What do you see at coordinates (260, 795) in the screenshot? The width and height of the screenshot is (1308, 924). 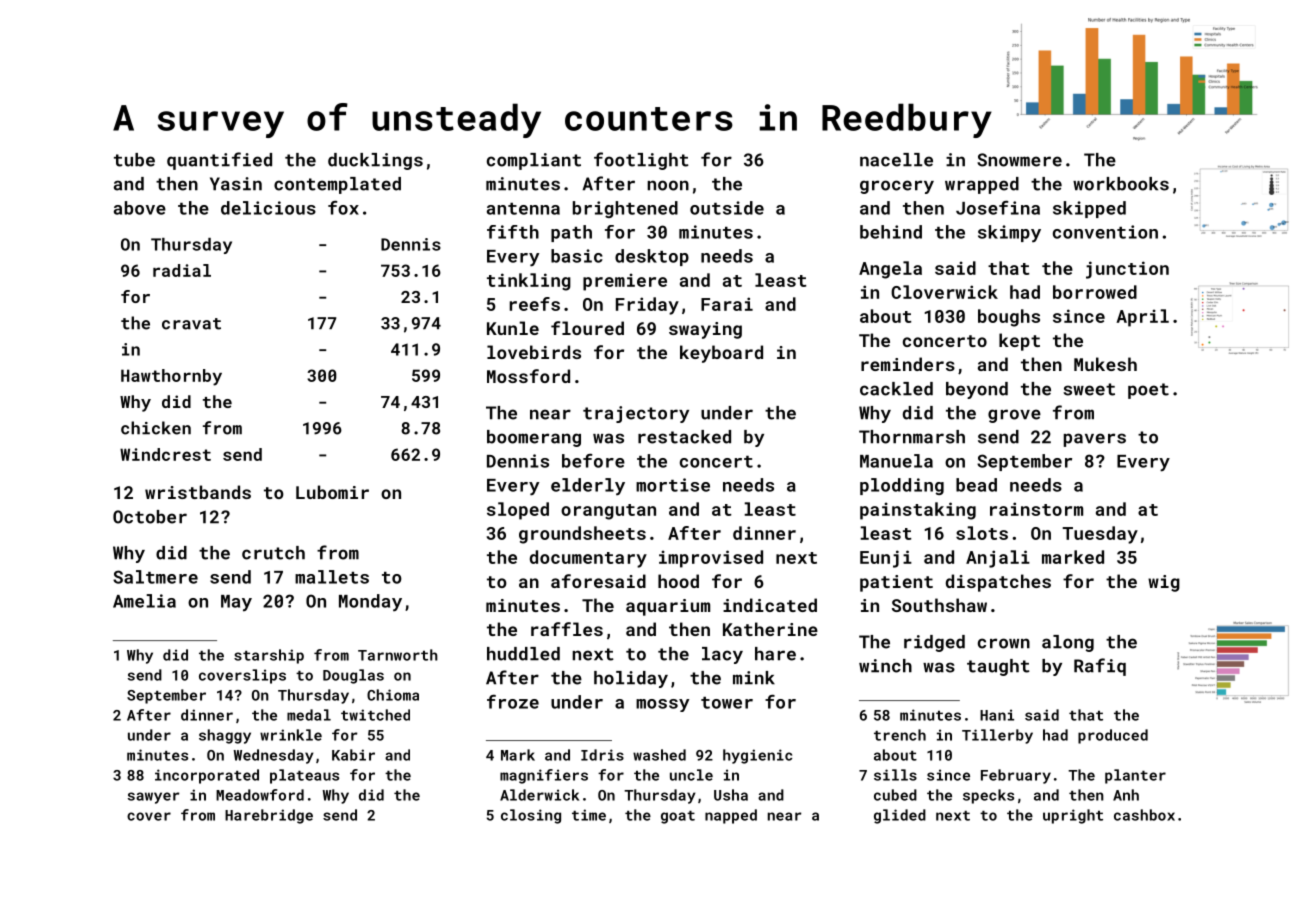 I see `Meadowford` at bounding box center [260, 795].
